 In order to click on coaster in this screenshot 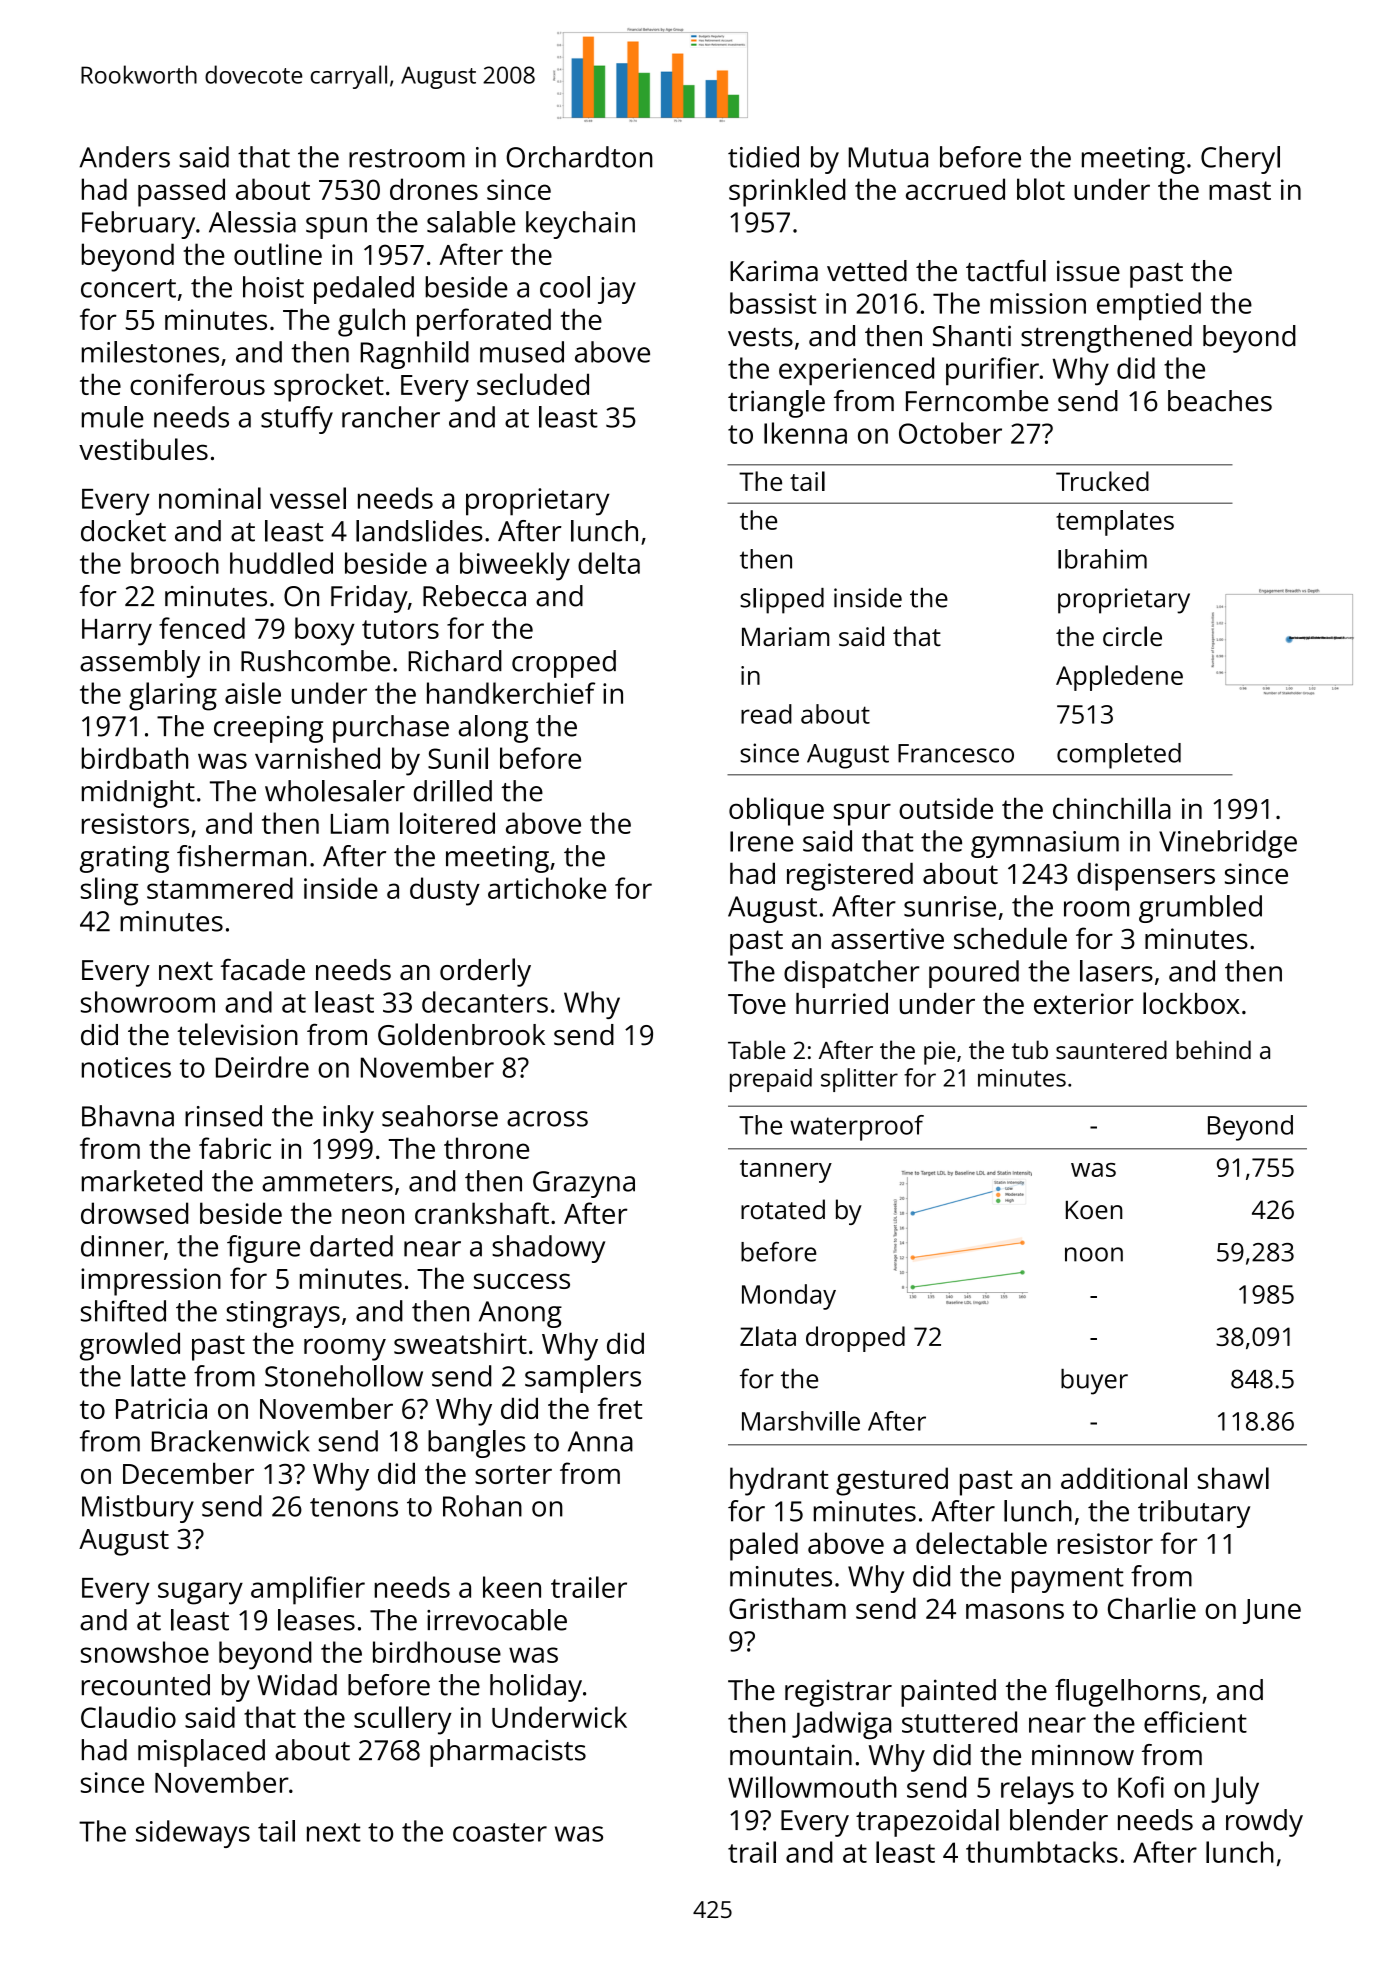, I will do `click(500, 1832)`.
